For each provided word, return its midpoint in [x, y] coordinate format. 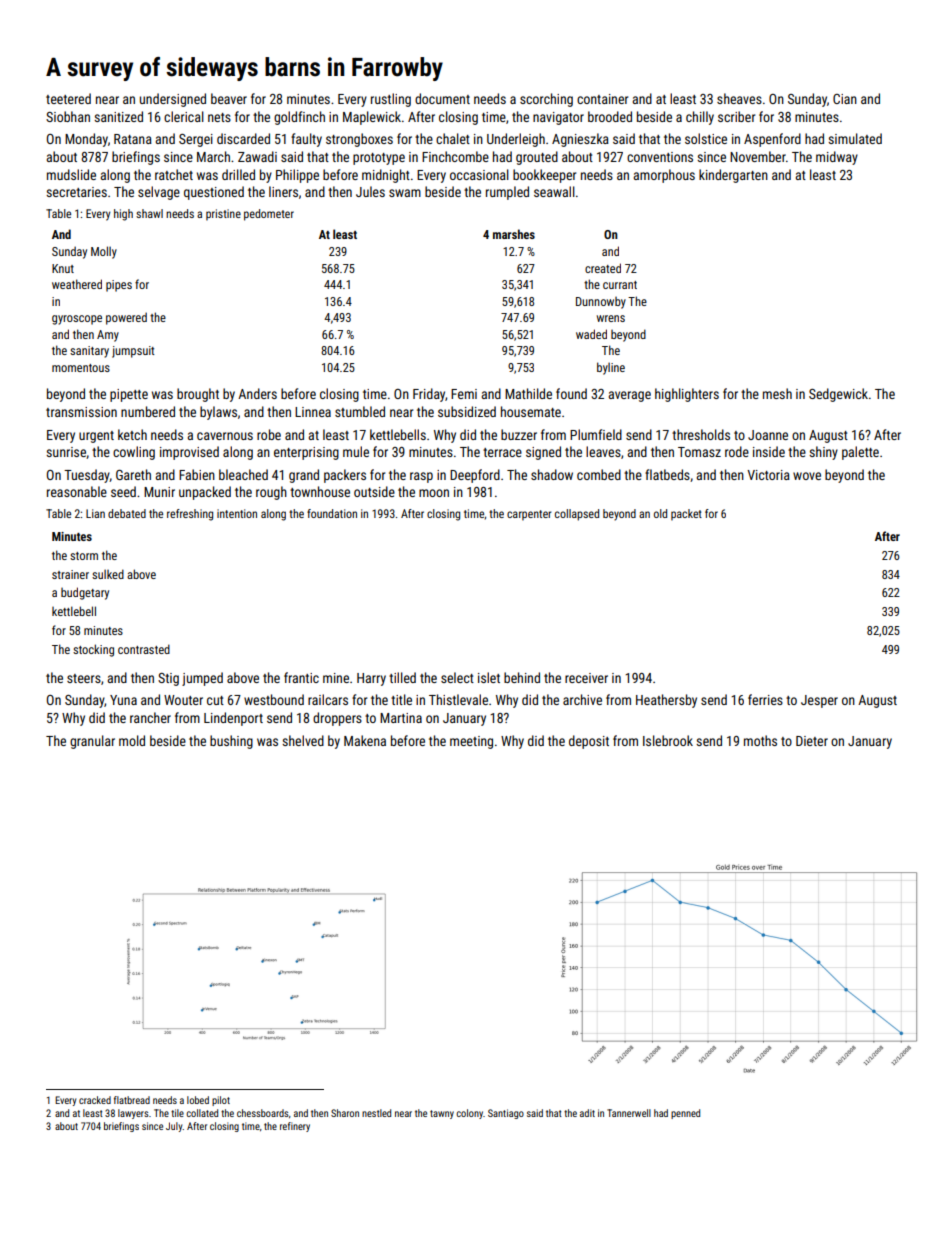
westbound [274, 699]
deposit [589, 742]
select [457, 677]
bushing [231, 742]
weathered [77, 284]
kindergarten [733, 176]
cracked [95, 1100]
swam [405, 193]
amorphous [664, 176]
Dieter [812, 741]
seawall [554, 191]
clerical [184, 116]
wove [807, 476]
